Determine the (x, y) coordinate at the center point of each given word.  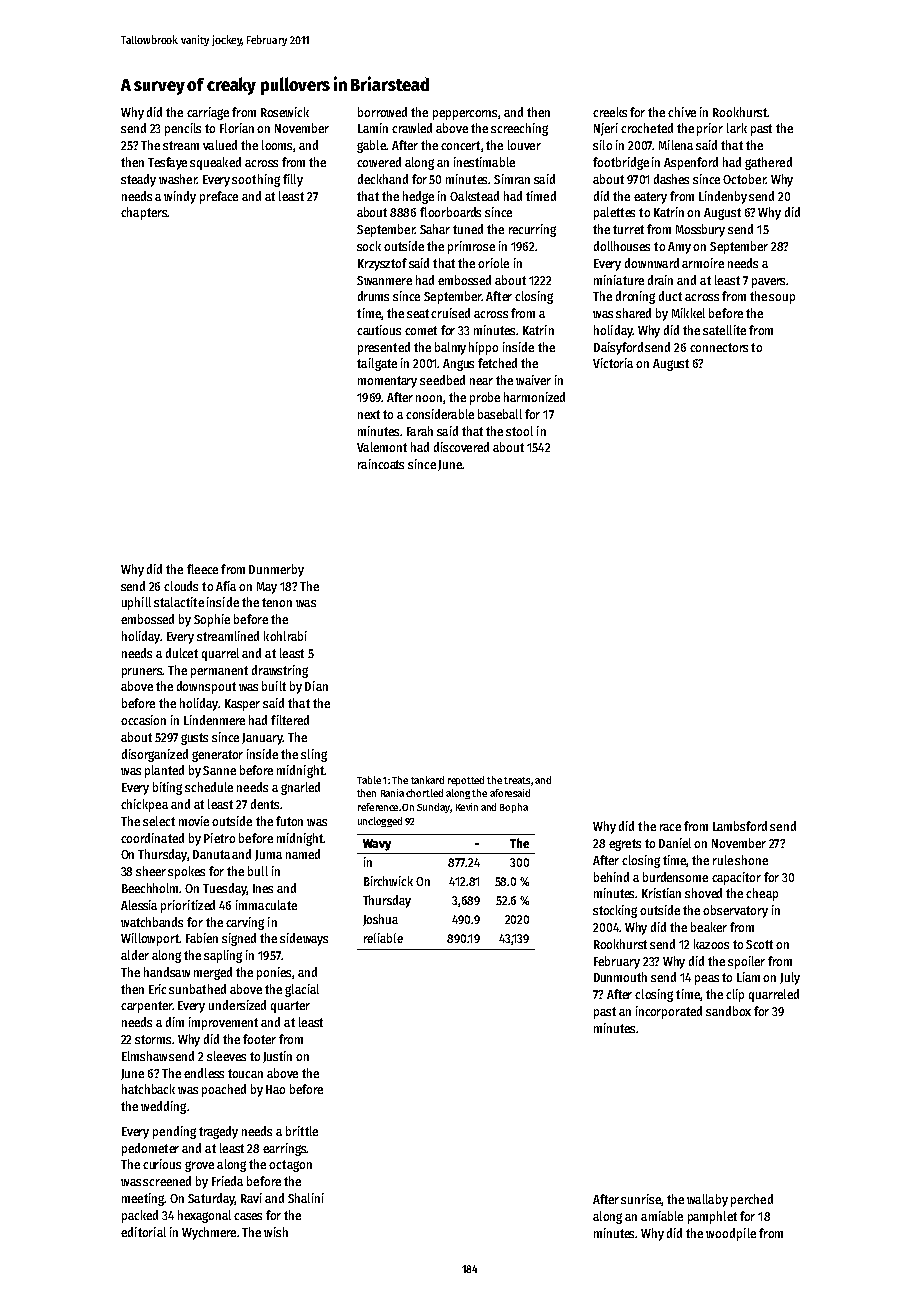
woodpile (731, 1234)
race (670, 827)
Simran (512, 179)
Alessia (139, 905)
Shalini (306, 1198)
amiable (662, 1216)
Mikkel (688, 313)
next (369, 414)
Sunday (433, 808)
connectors (719, 347)
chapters (144, 213)
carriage (208, 113)
